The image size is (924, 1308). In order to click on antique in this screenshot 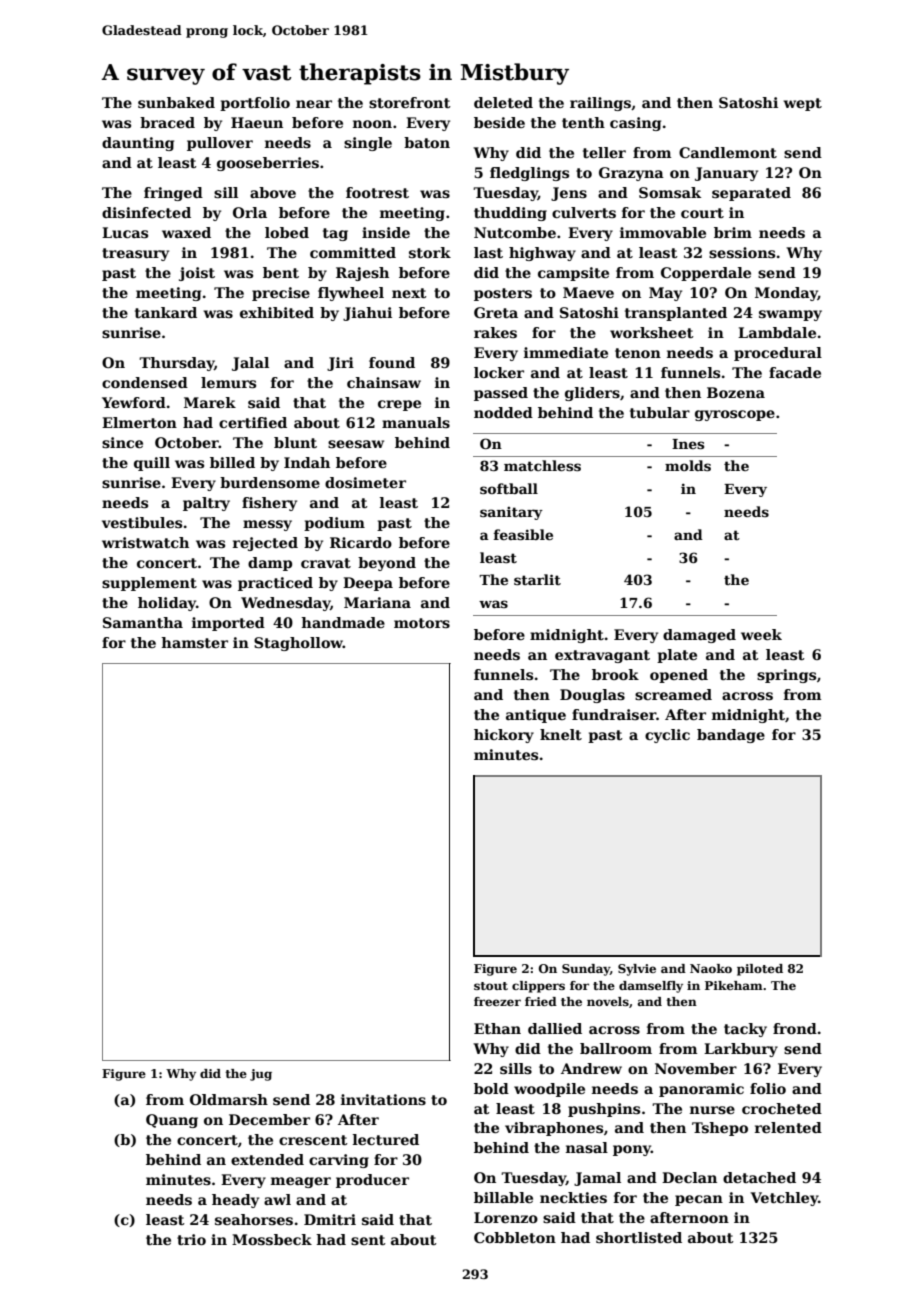, I will do `click(536, 716)`.
